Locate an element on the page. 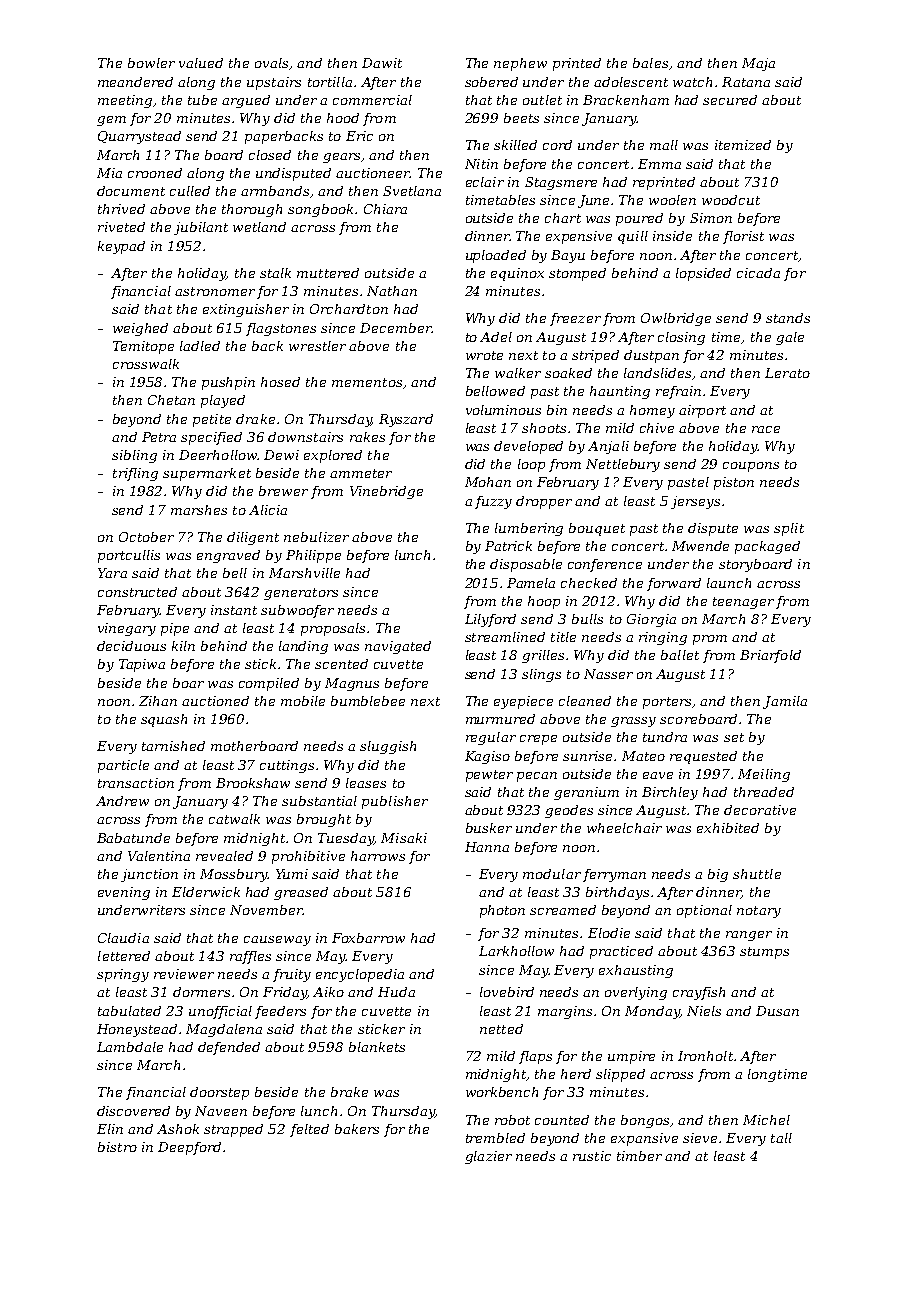 The width and height of the page is (908, 1316). crepe is located at coordinates (538, 740).
